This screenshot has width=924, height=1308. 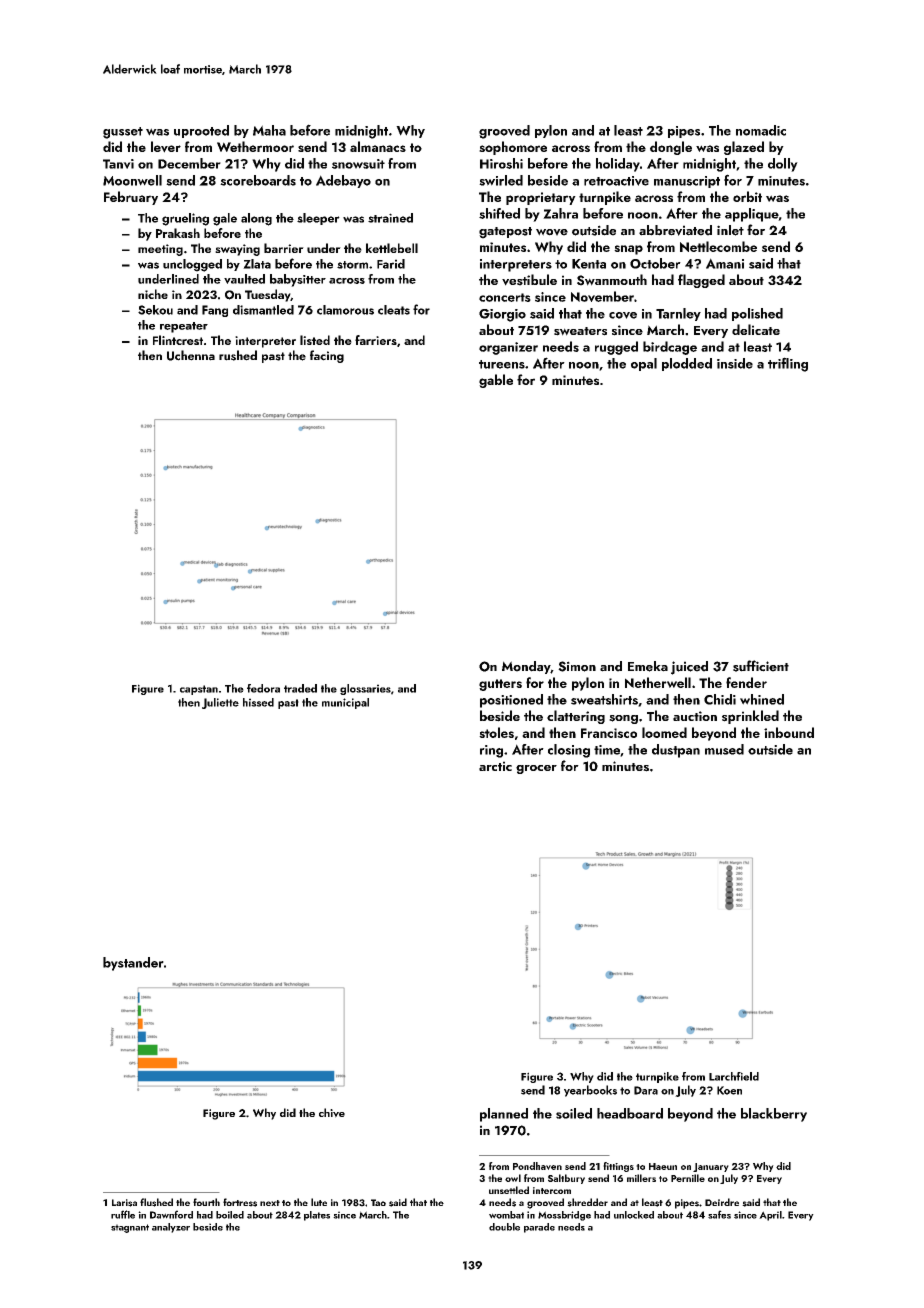 What do you see at coordinates (269, 130) in the screenshot?
I see `Maha` at bounding box center [269, 130].
